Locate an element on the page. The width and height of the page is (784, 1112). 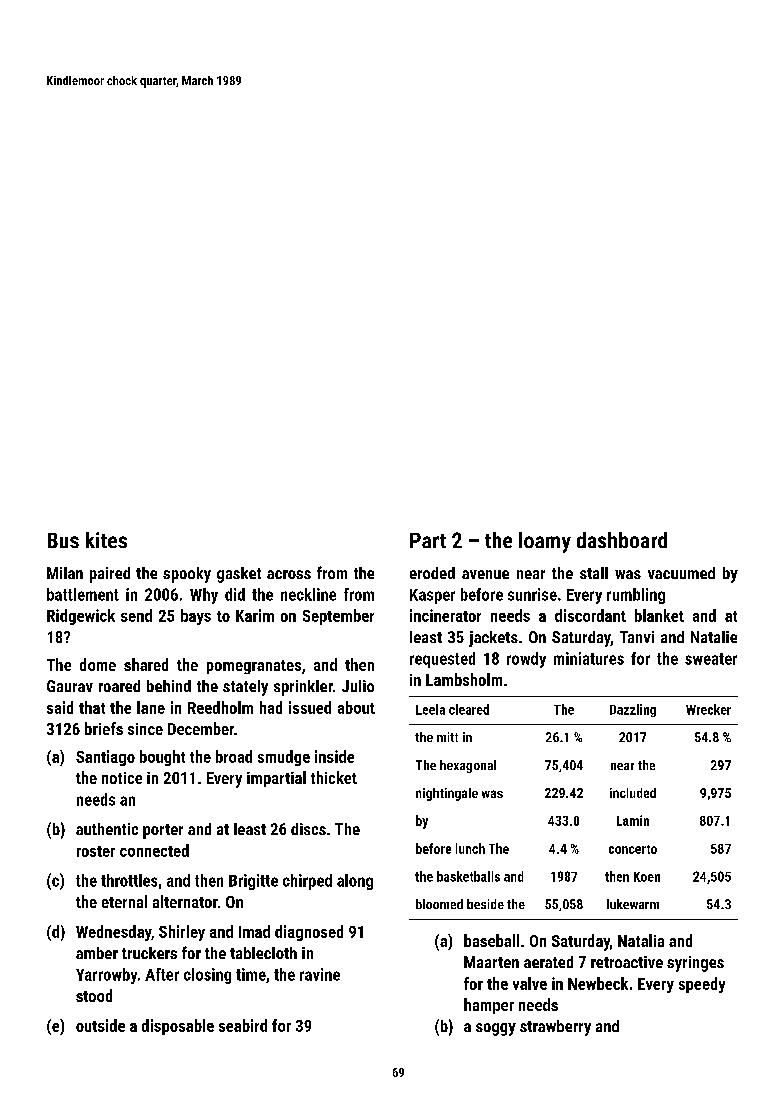
porter is located at coordinates (163, 831).
